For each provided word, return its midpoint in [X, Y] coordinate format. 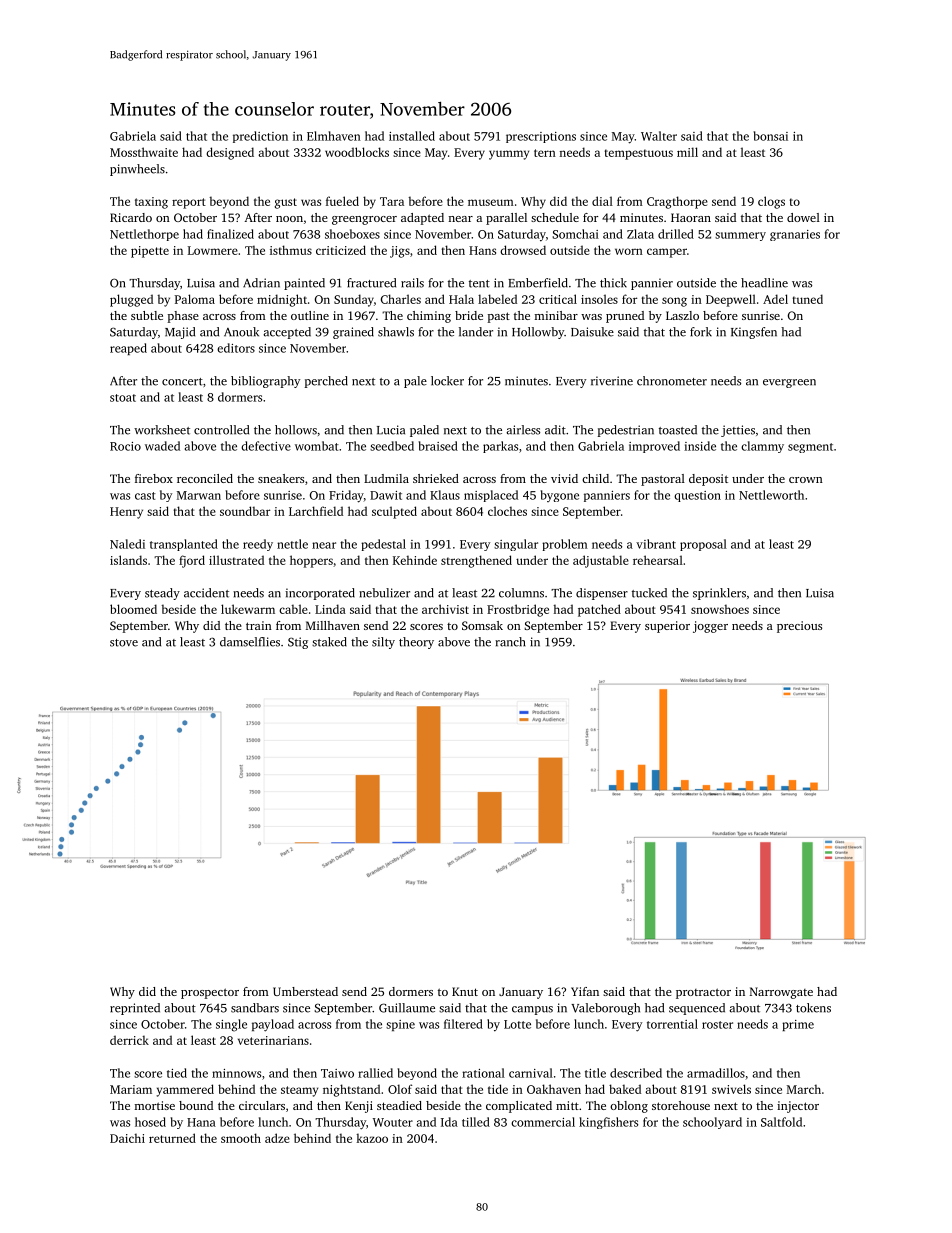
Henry [126, 513]
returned [172, 1138]
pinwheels [137, 170]
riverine [612, 381]
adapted [422, 219]
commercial [543, 1122]
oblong [629, 1107]
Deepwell [731, 300]
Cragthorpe [677, 202]
